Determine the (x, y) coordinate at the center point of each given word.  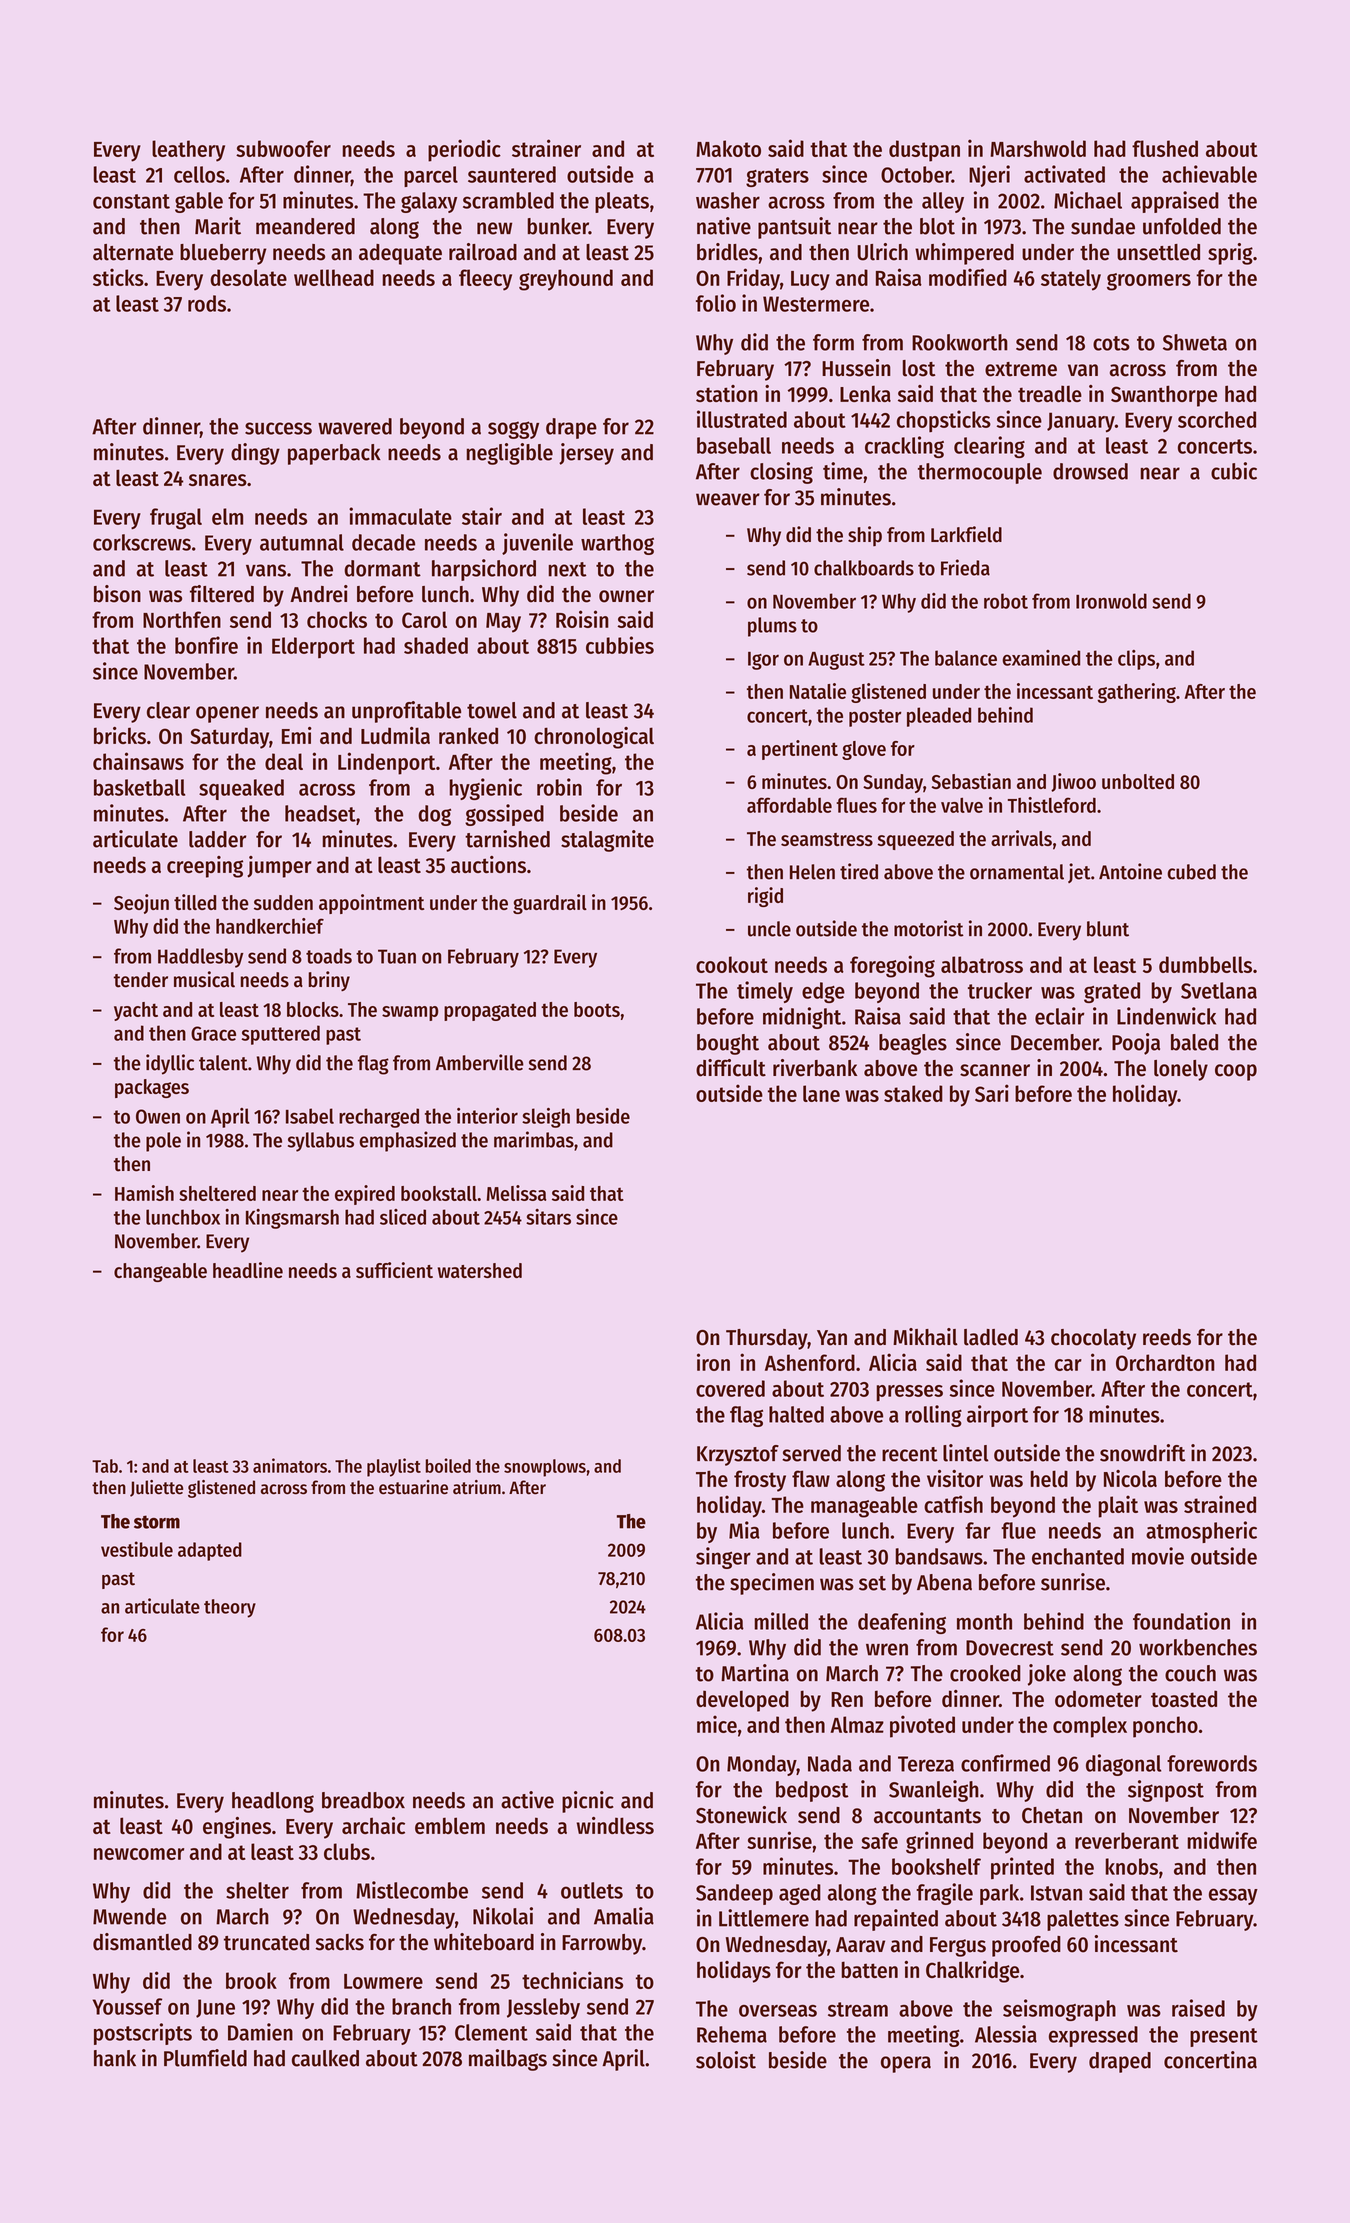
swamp (410, 1013)
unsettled (1158, 252)
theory (230, 1608)
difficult (731, 1068)
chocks (337, 619)
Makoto (728, 148)
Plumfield (205, 2058)
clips (1136, 660)
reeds (1167, 1337)
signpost (1166, 1791)
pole (163, 1142)
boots (597, 1009)
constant (131, 201)
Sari (992, 1093)
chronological (594, 738)
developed (742, 1701)
